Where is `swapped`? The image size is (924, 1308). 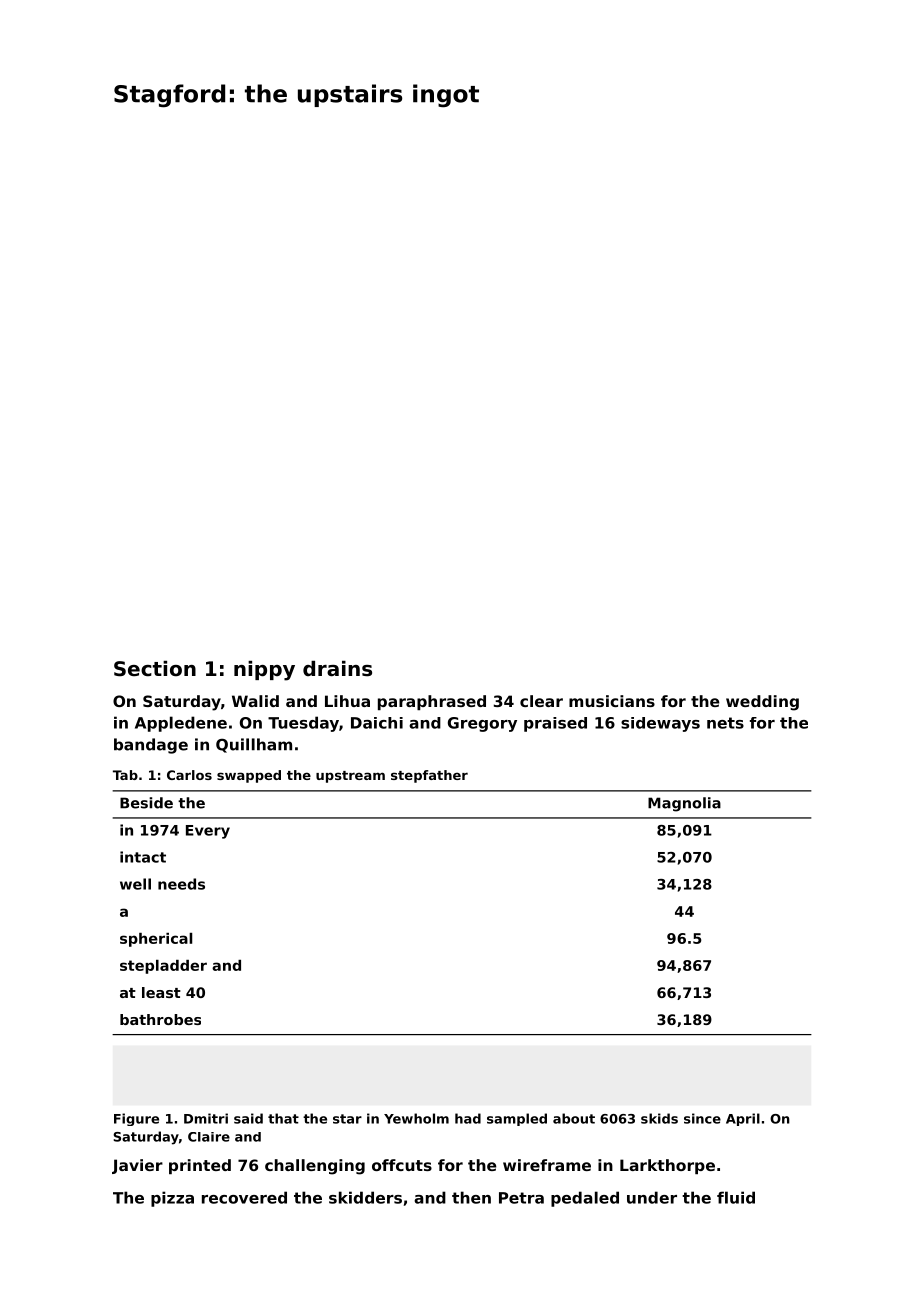
swapped is located at coordinates (249, 776).
